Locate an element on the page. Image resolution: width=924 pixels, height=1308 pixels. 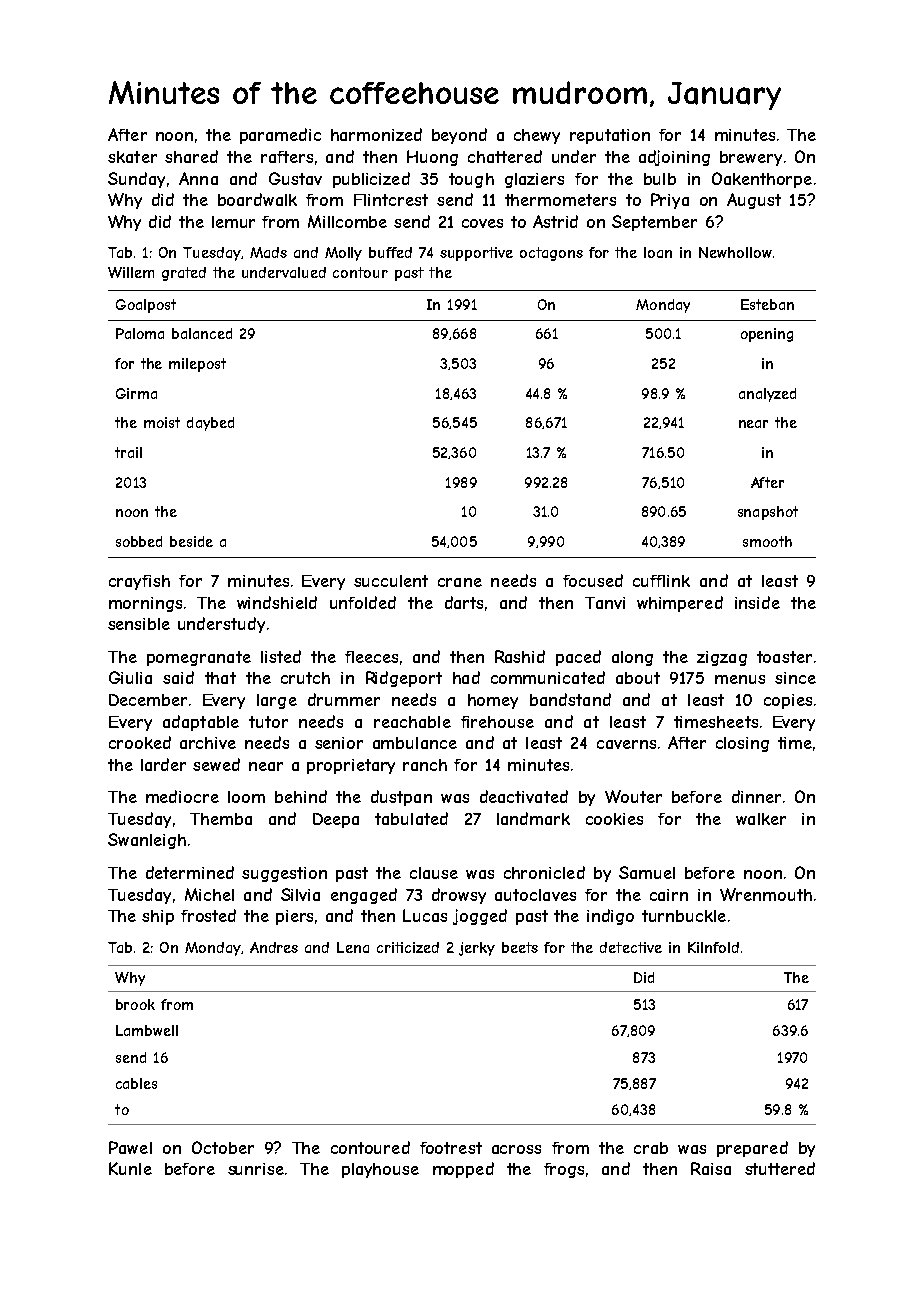
Huong is located at coordinates (432, 158).
